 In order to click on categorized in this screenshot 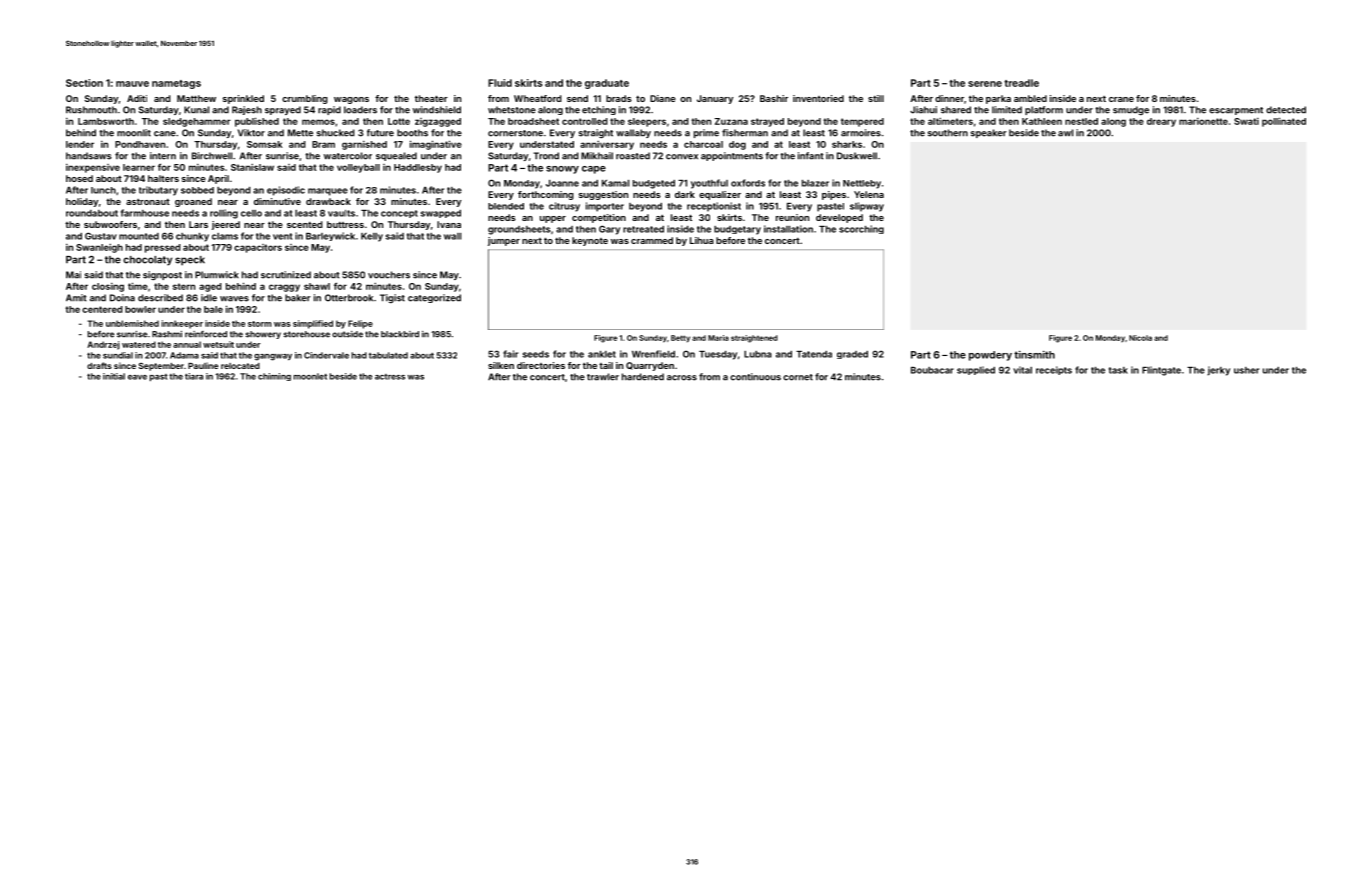, I will do `click(434, 298)`.
